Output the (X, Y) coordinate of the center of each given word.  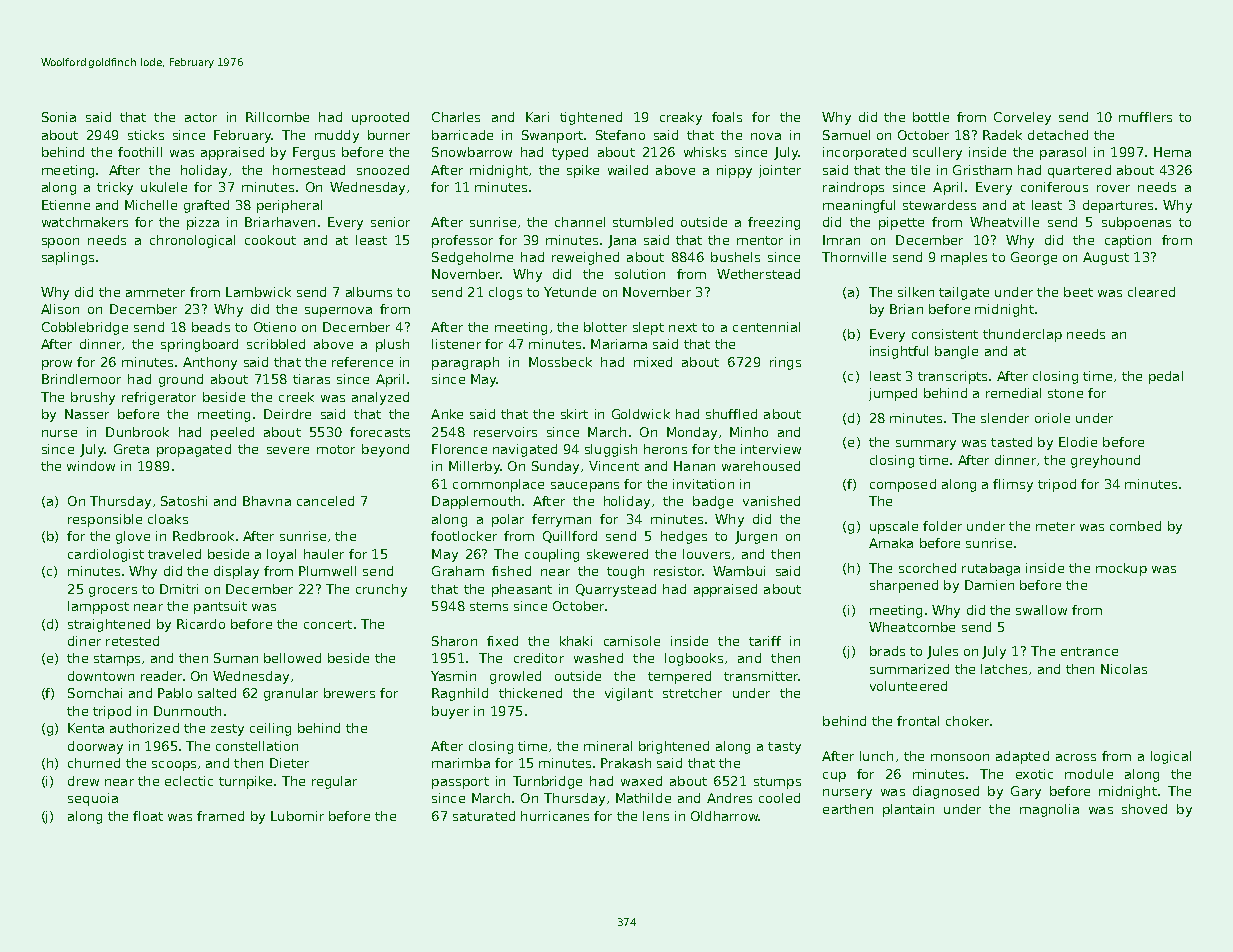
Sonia (59, 117)
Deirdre (287, 414)
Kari (537, 117)
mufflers (1145, 117)
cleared (1151, 292)
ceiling (270, 729)
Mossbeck (560, 362)
